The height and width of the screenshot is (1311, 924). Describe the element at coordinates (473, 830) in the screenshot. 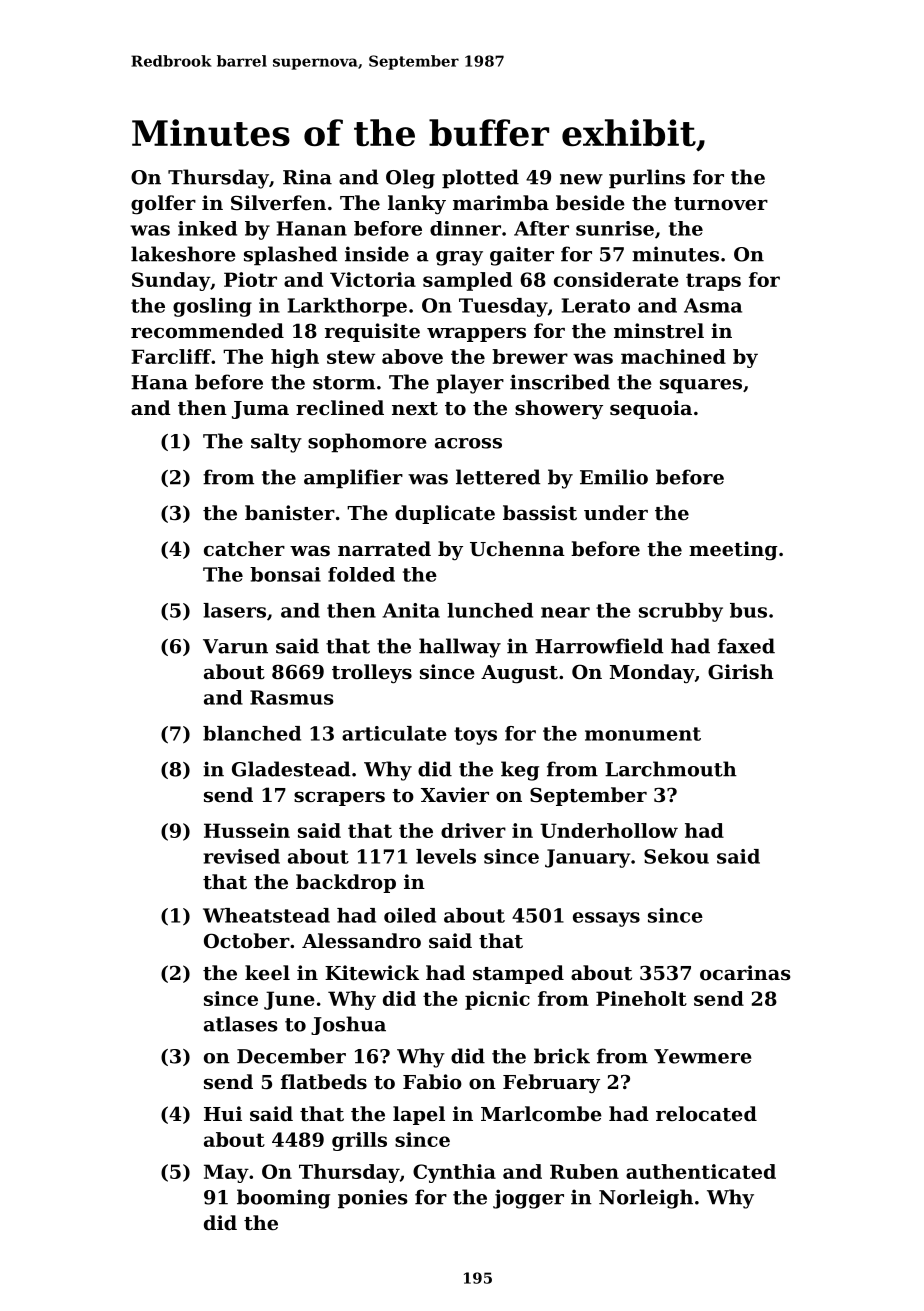

I see `driver` at that location.
